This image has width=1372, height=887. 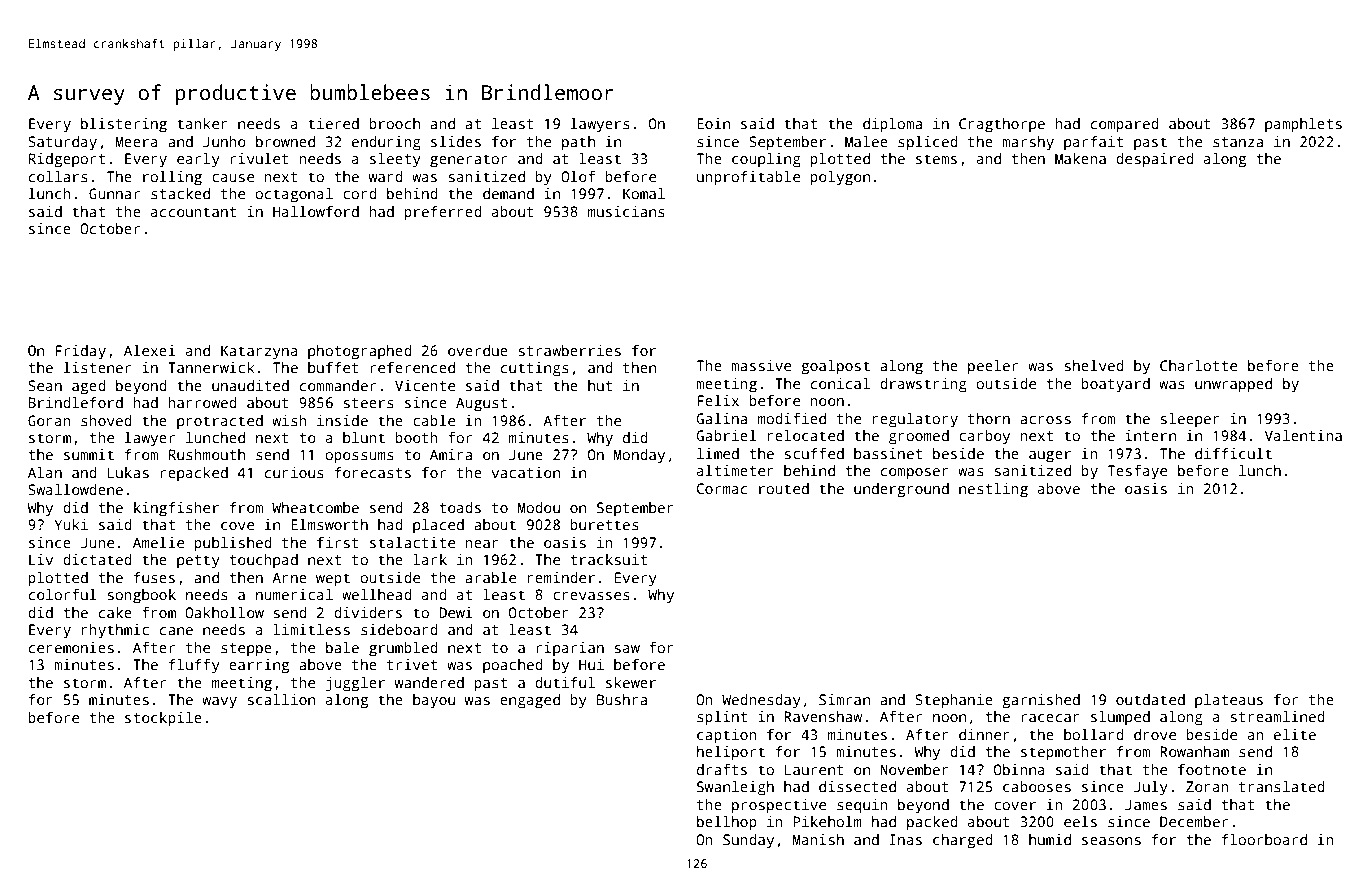 I want to click on Bushra, so click(x=622, y=700).
